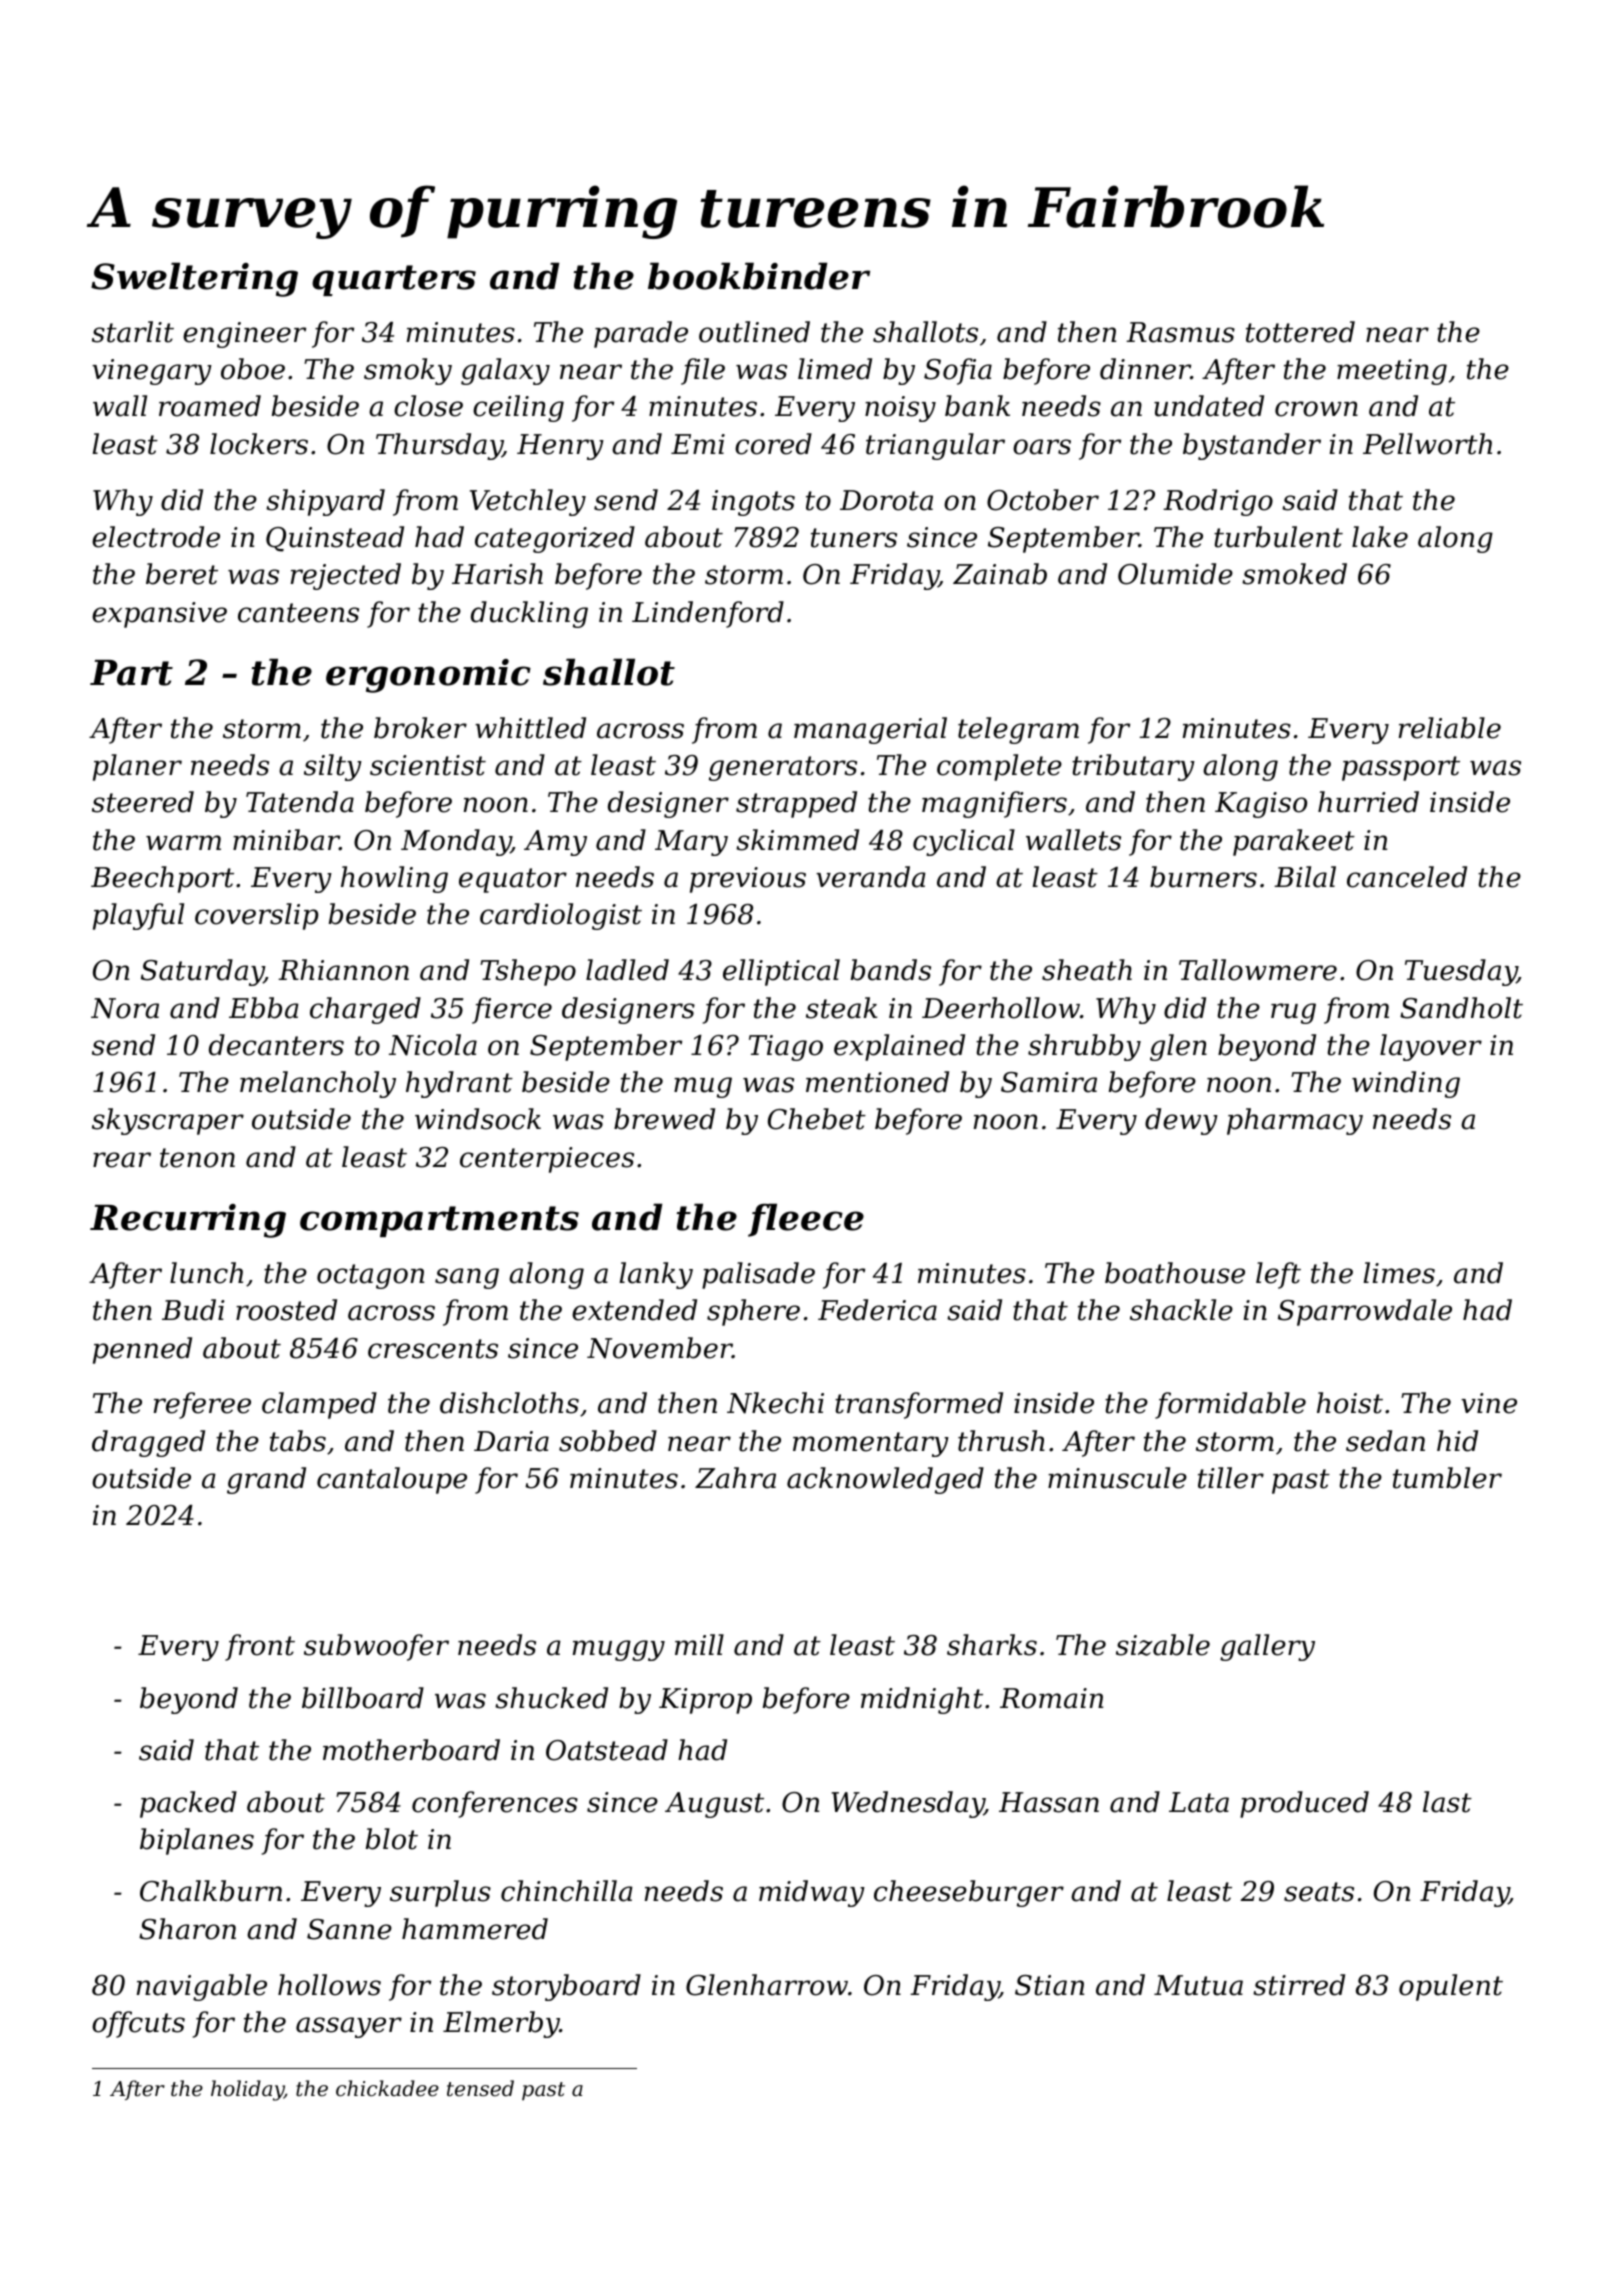 This document has width=1620, height=2292. I want to click on midway, so click(812, 1893).
